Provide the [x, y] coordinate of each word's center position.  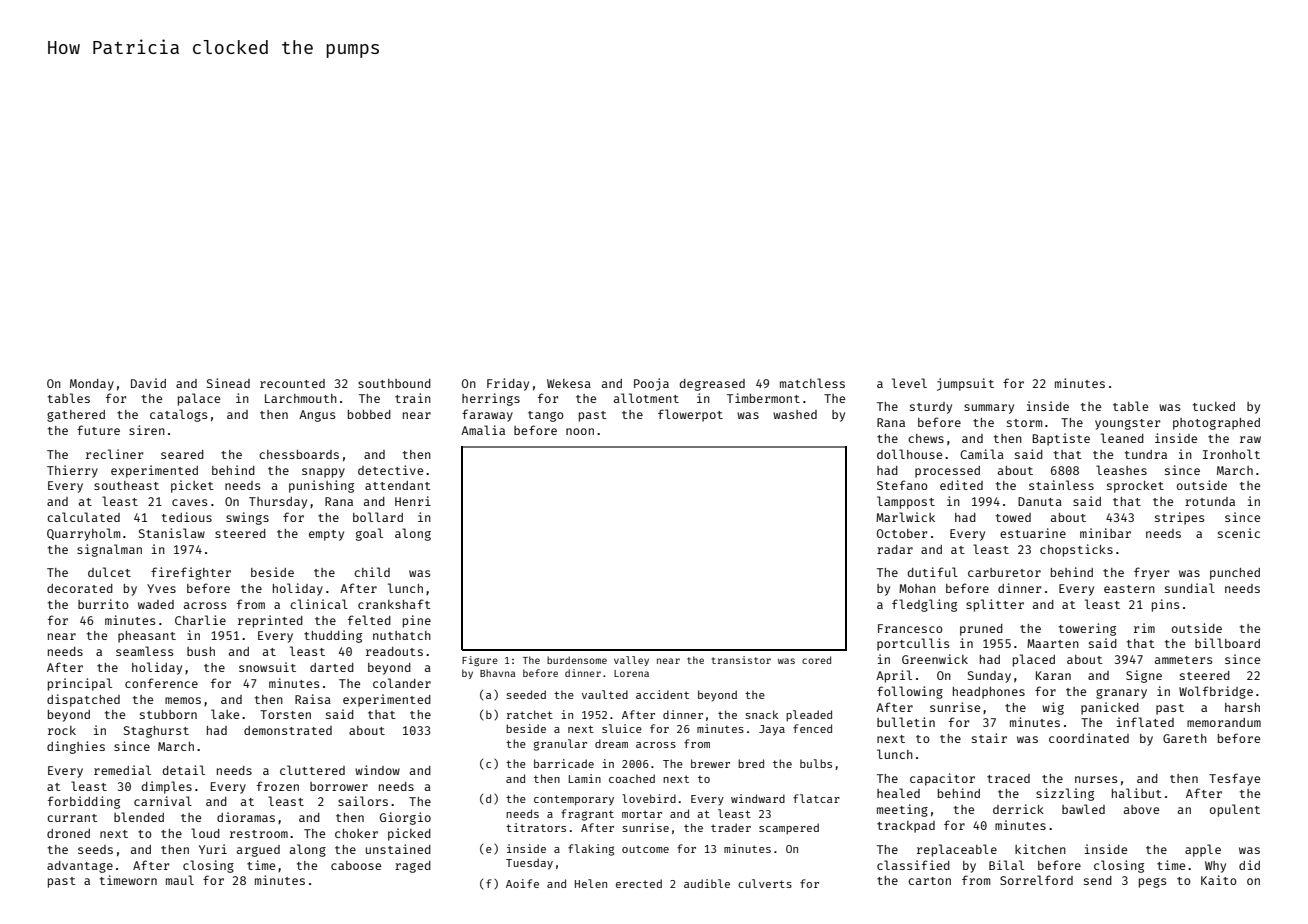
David [148, 383]
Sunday [989, 677]
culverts [765, 883]
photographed [1216, 424]
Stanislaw [172, 533]
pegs [1152, 883]
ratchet [530, 714]
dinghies [76, 747]
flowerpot [690, 415]
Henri [413, 501]
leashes [1121, 470]
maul [180, 880]
